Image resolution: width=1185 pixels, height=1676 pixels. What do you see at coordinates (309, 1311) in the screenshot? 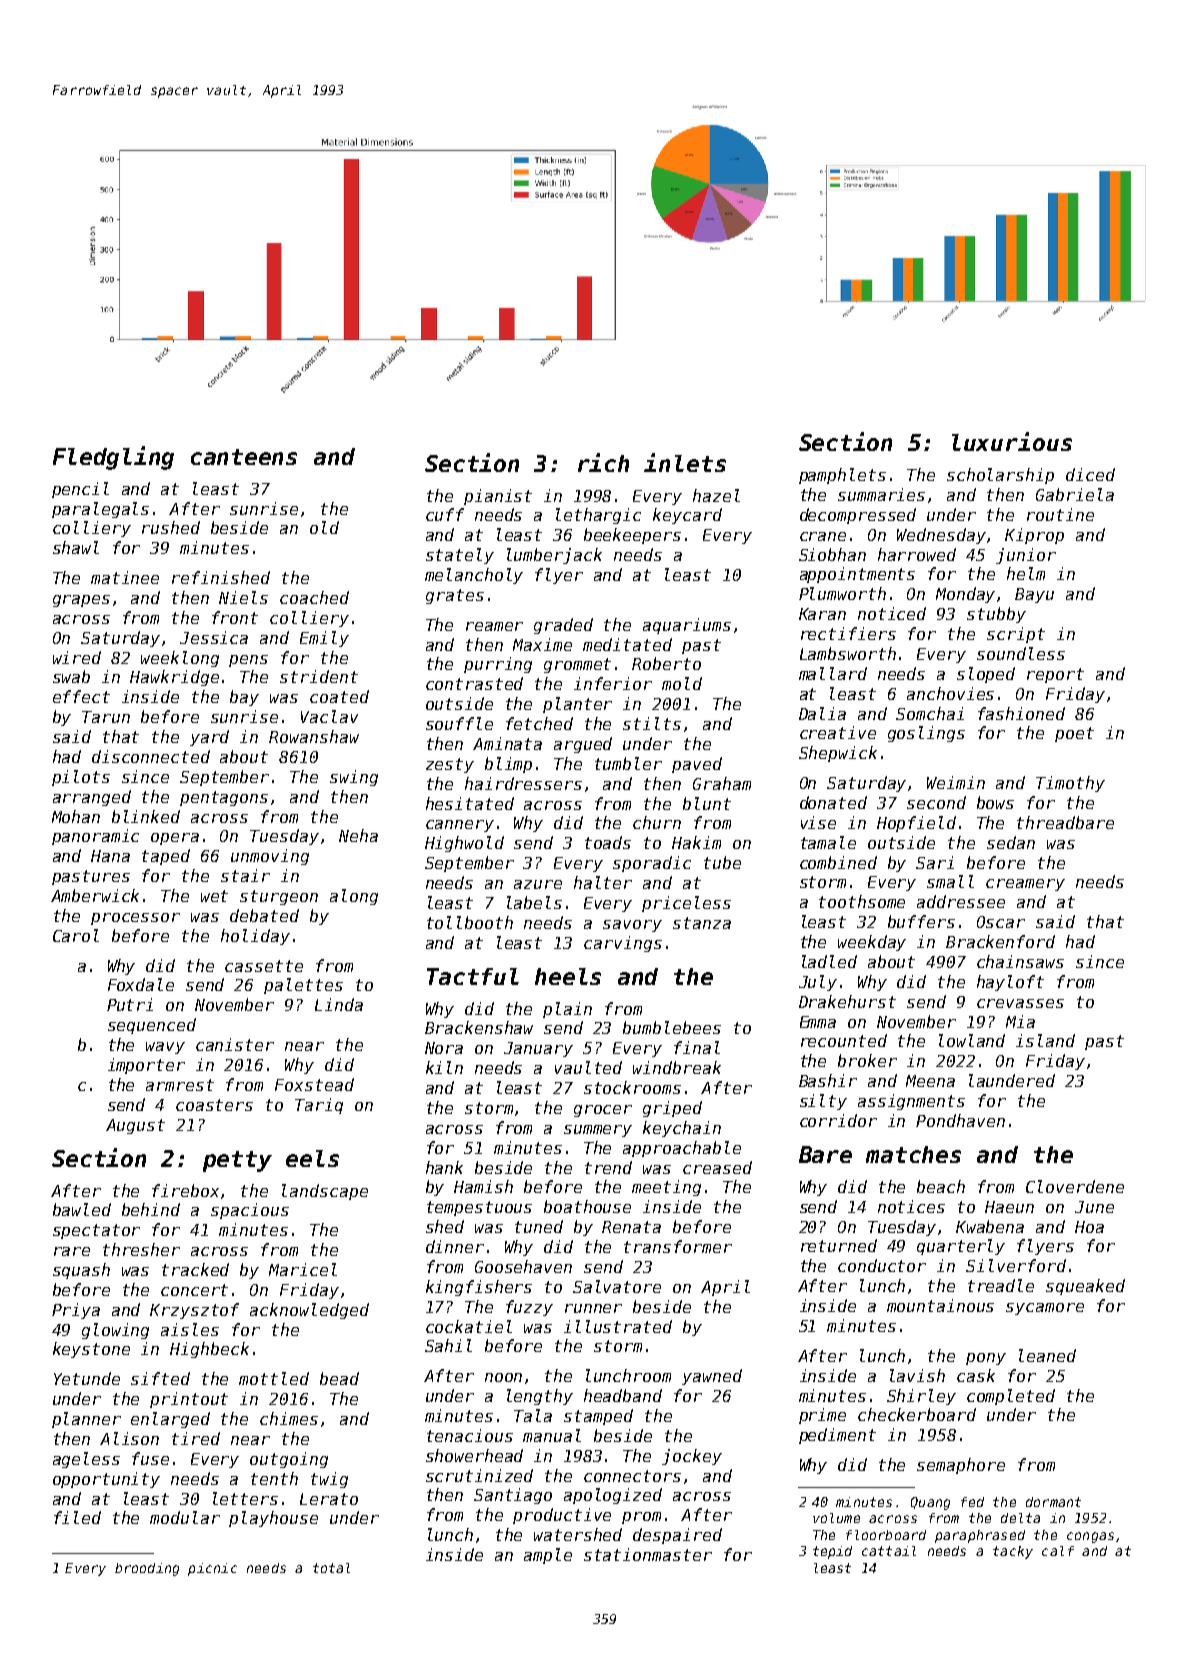
I see `acknowledged` at bounding box center [309, 1311].
